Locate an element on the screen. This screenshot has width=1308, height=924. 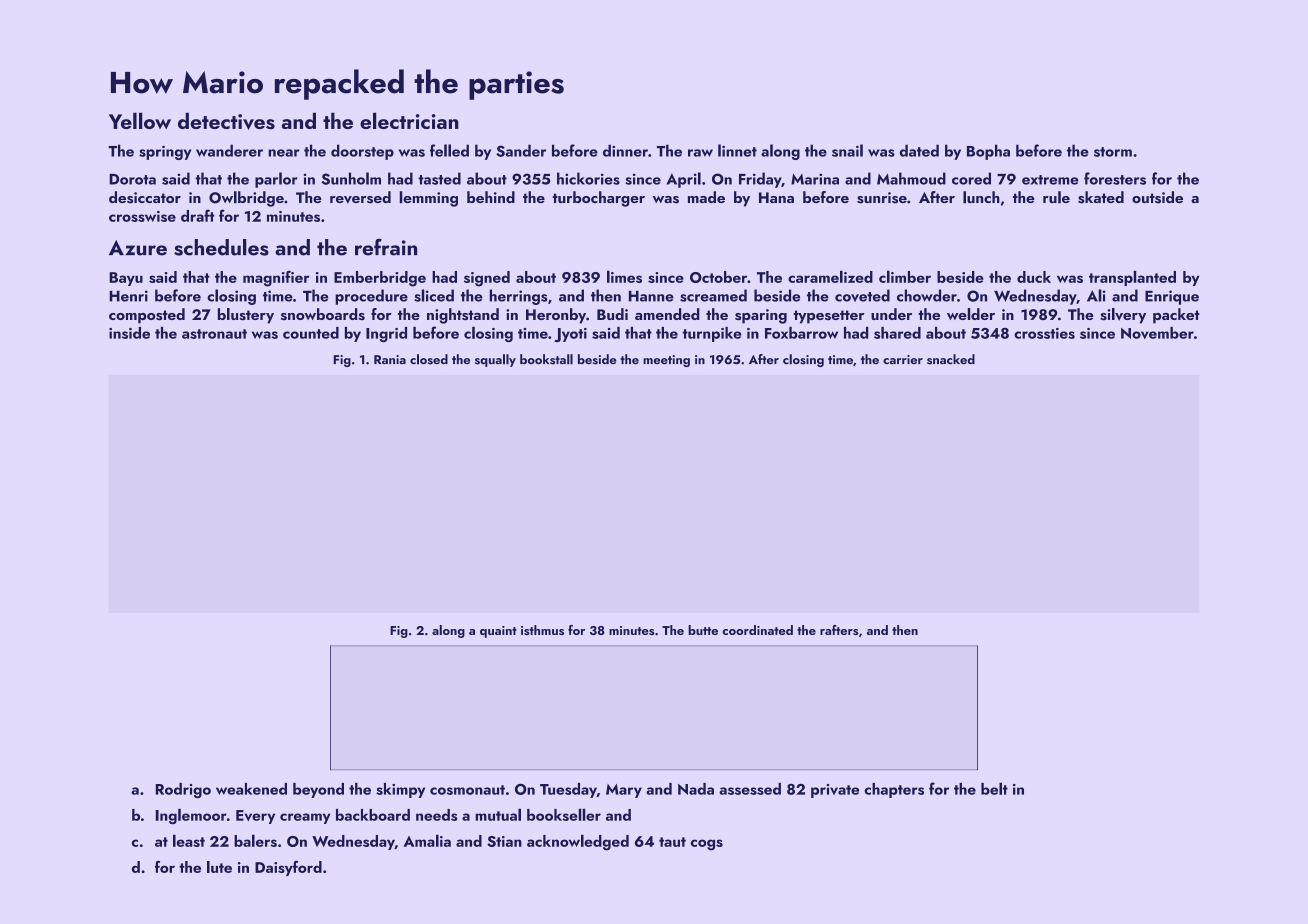
storm is located at coordinates (1113, 152).
